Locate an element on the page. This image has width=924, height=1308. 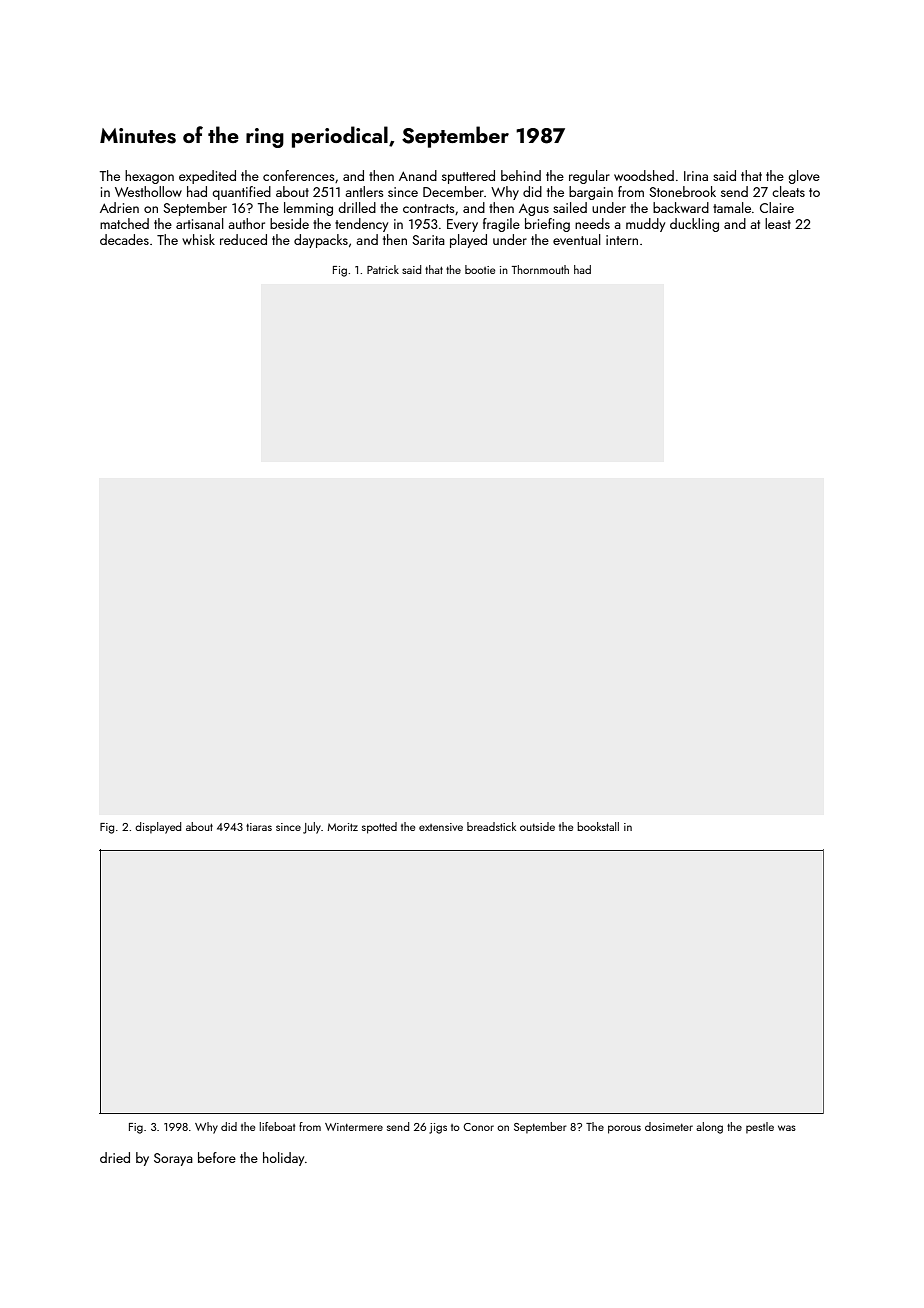
Soraya is located at coordinates (173, 1159).
